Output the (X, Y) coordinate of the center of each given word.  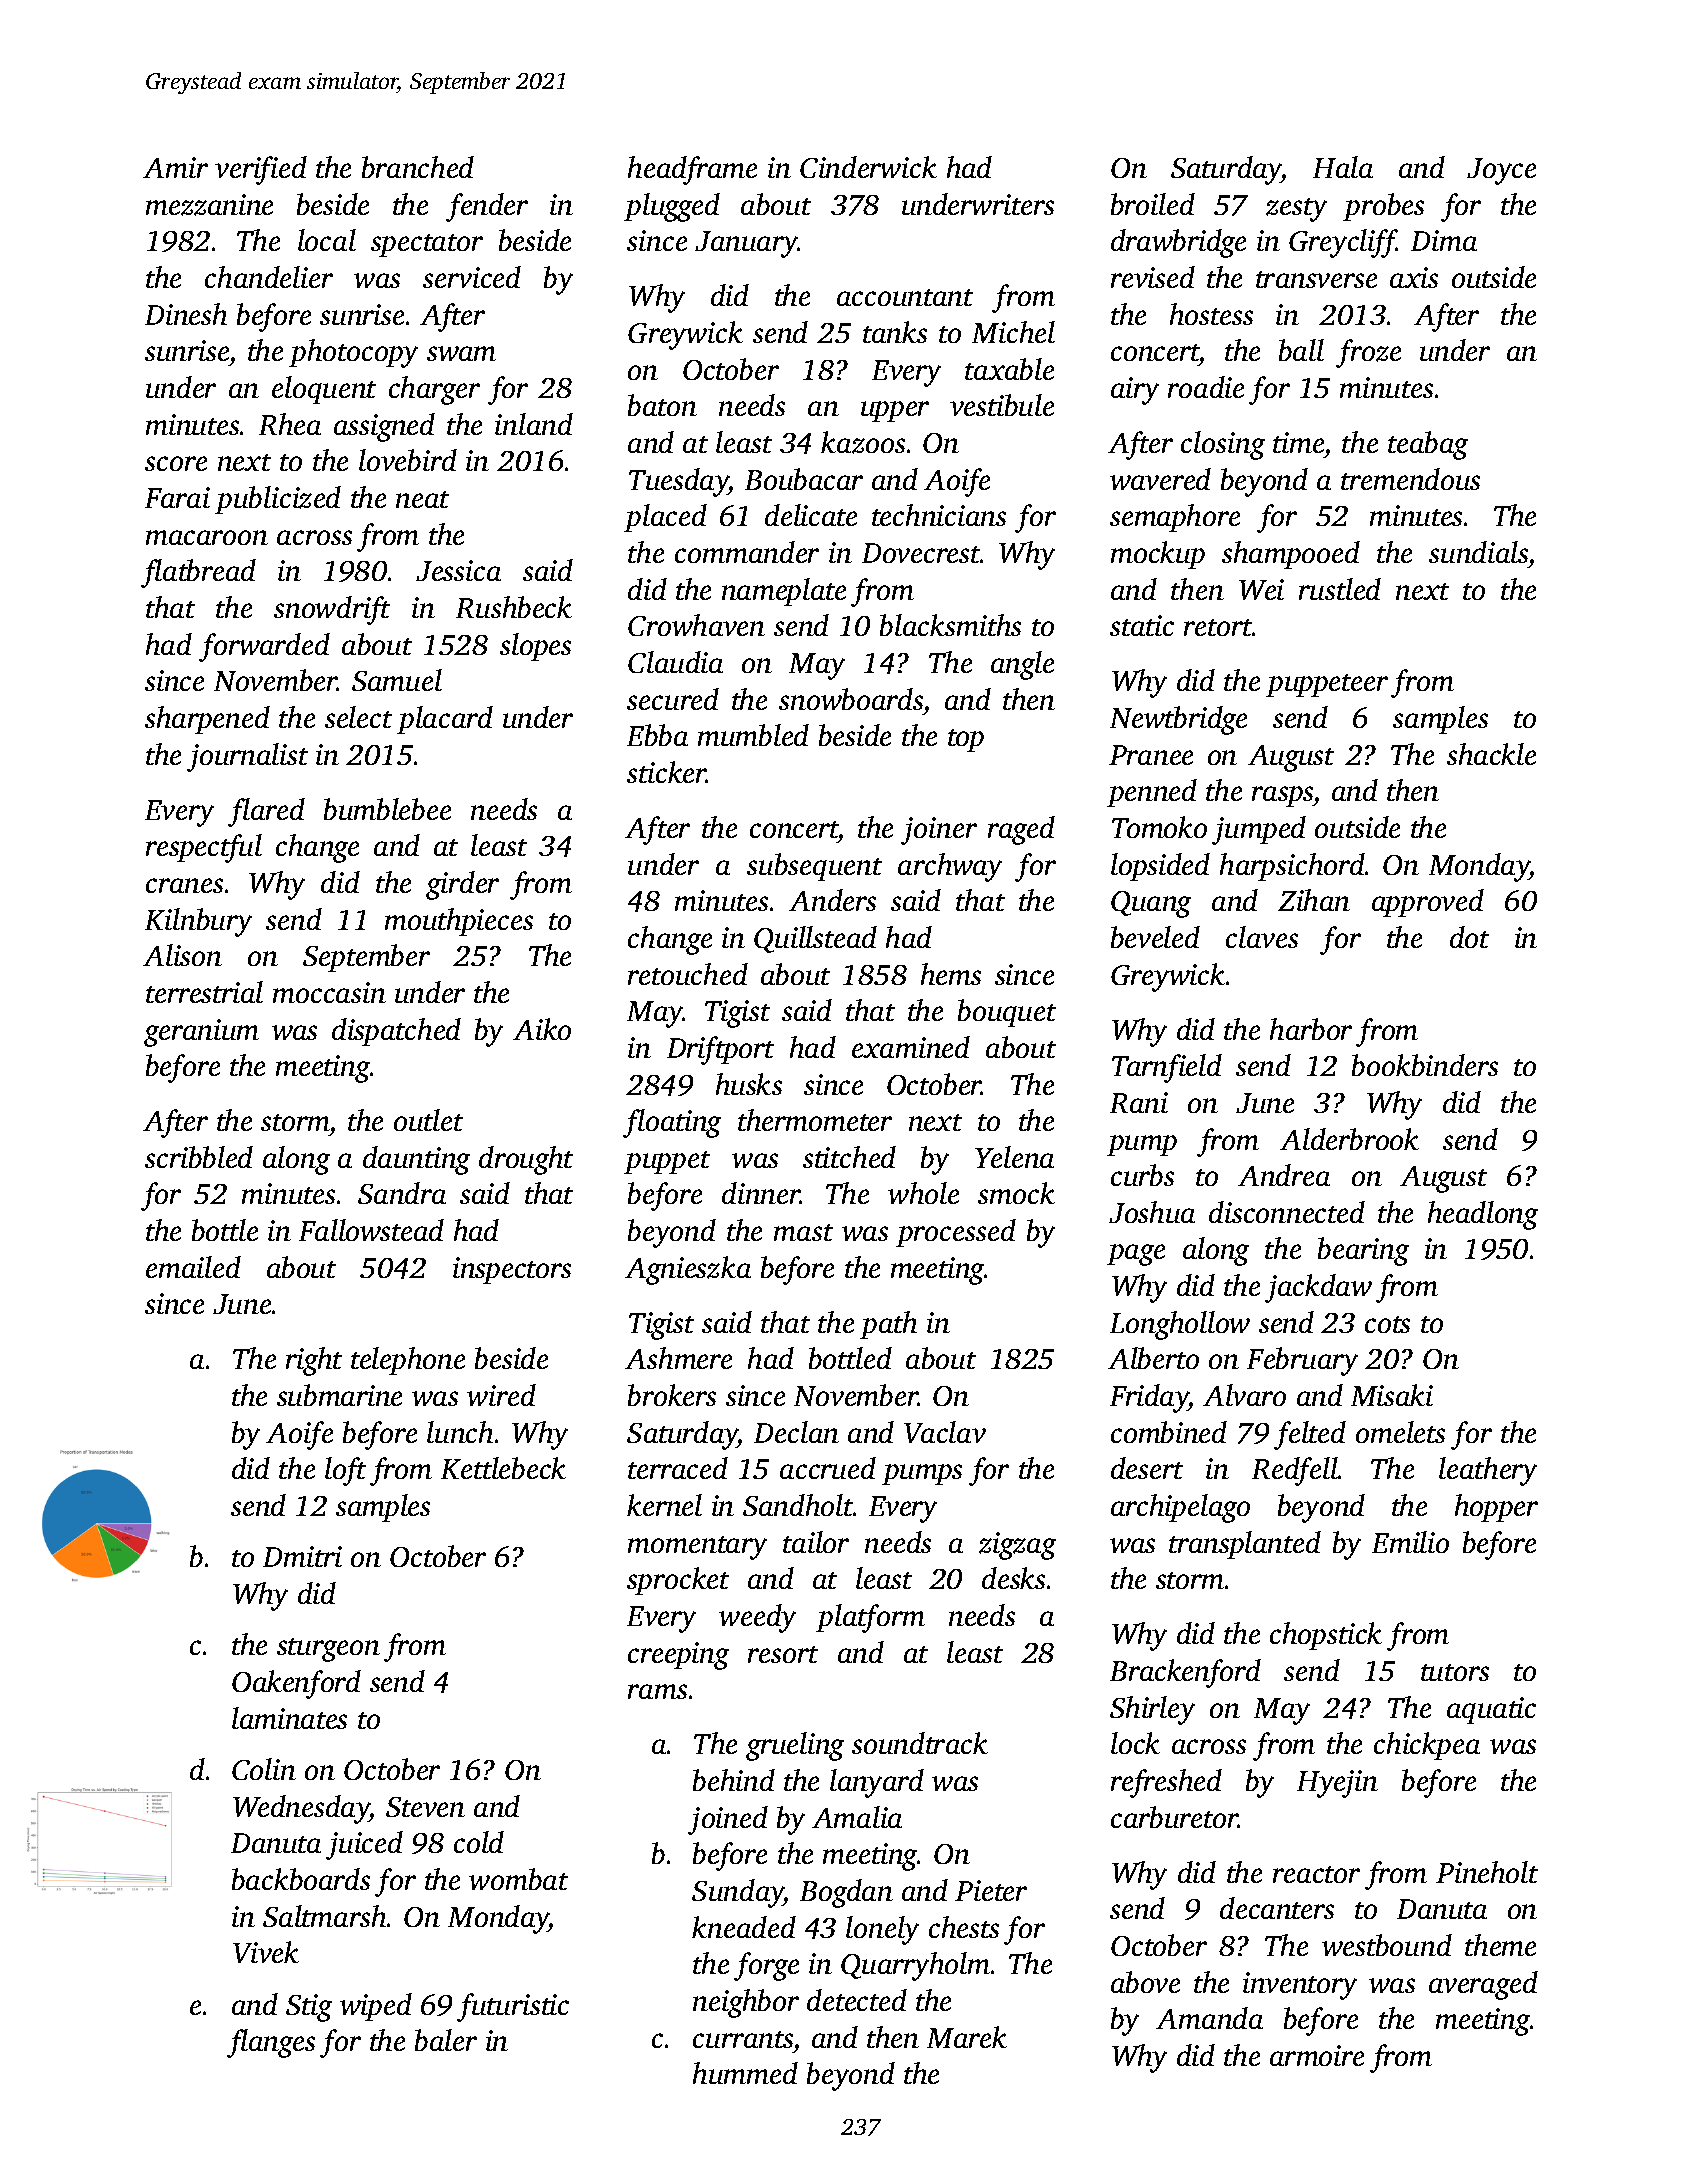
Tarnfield (1167, 1068)
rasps (1282, 796)
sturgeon (328, 1650)
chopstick (1326, 1636)
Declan (796, 1432)
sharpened (207, 720)
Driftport (720, 1050)
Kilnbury (198, 922)
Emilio (1410, 1542)
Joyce (1501, 171)
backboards (301, 1879)
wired (501, 1395)
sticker (666, 772)
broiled (1153, 204)
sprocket (678, 1581)
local (327, 240)
